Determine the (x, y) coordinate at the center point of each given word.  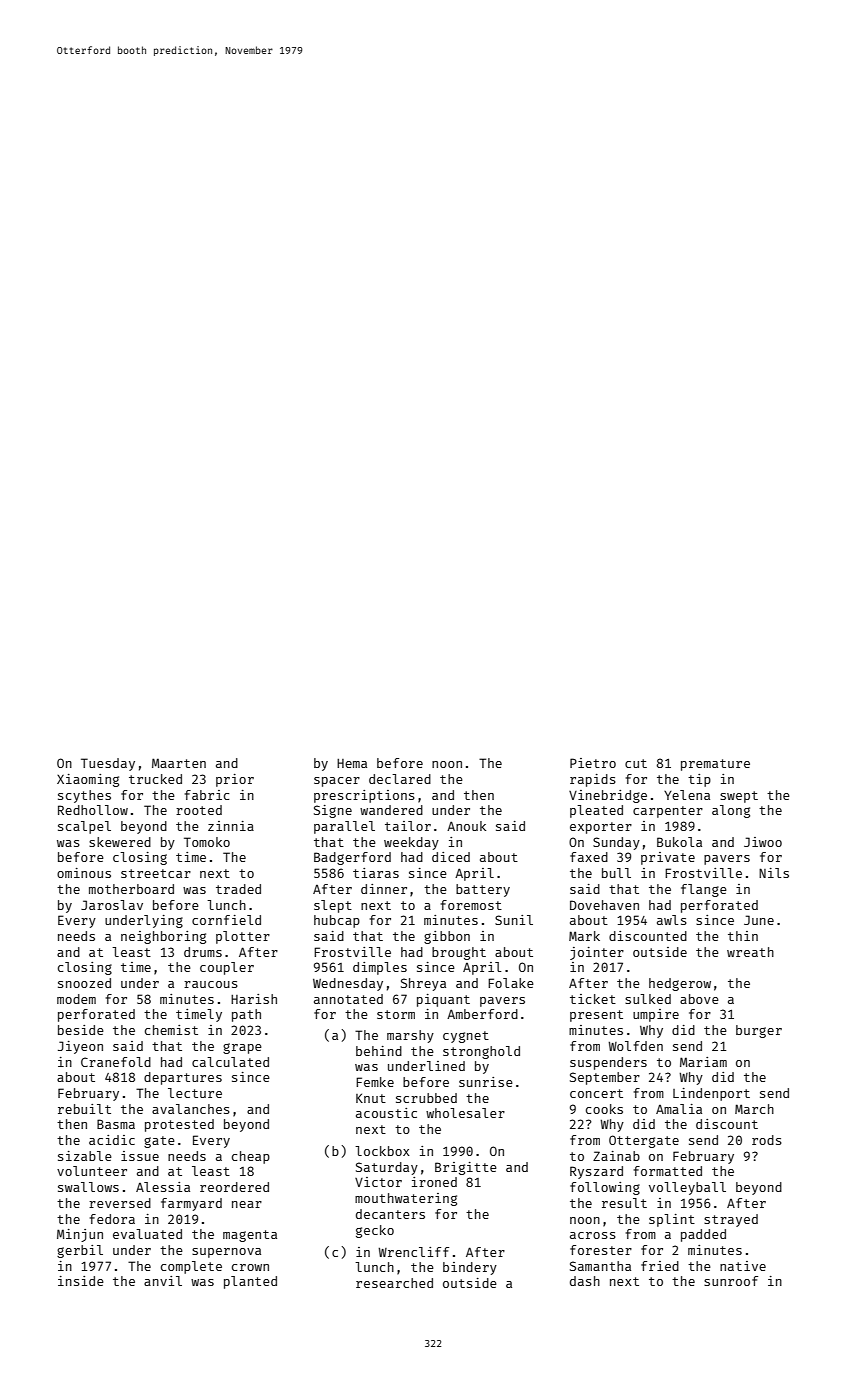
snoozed (84, 983)
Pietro (593, 763)
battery (483, 890)
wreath (750, 952)
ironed (434, 1182)
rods (767, 1140)
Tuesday (108, 764)
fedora (112, 1219)
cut (636, 763)
